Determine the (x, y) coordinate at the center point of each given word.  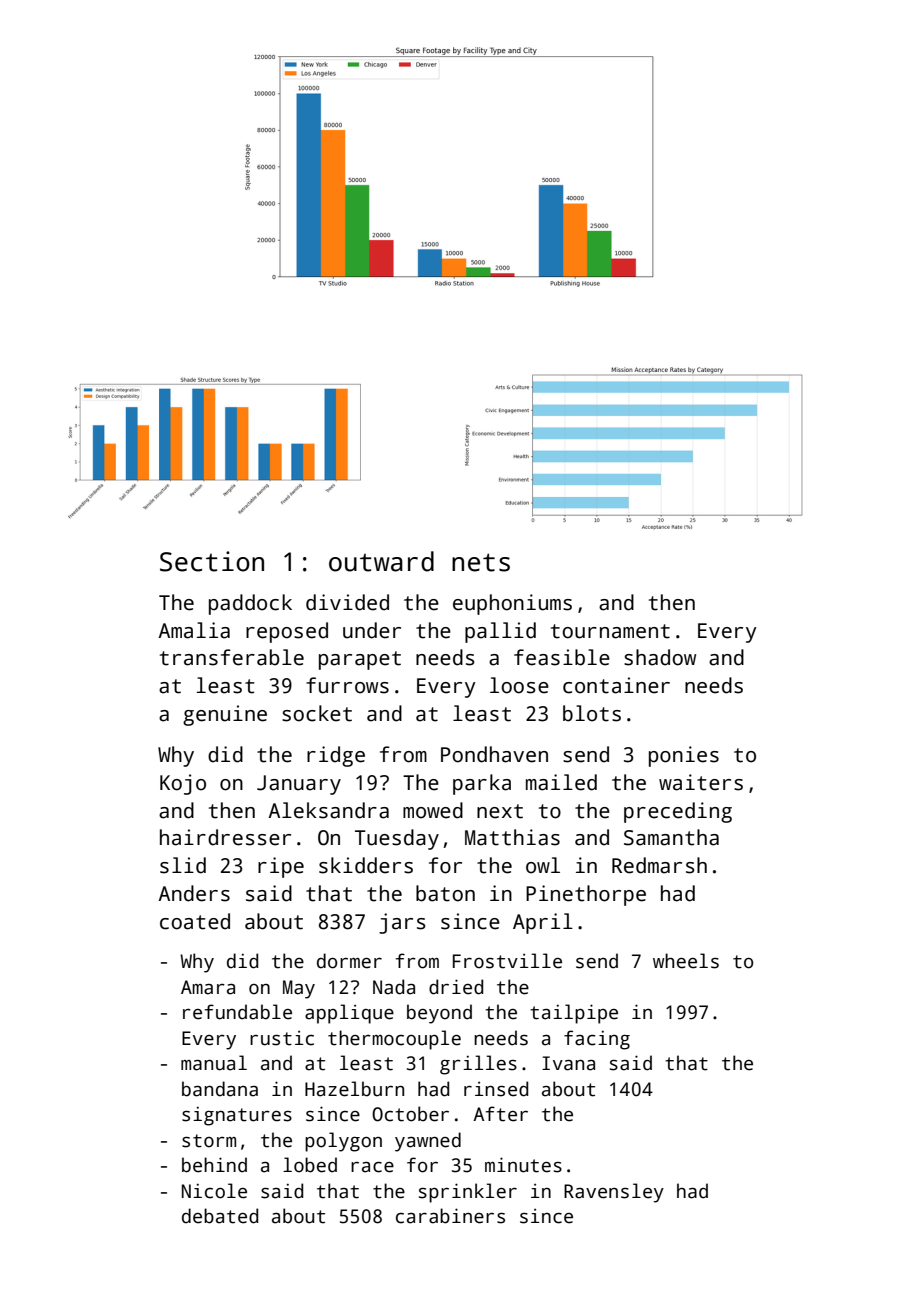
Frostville (507, 961)
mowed (433, 810)
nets (481, 562)
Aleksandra (328, 810)
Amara (208, 987)
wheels (686, 961)
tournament (610, 631)
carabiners (450, 1216)
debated (220, 1216)
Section (212, 561)
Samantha (671, 837)
